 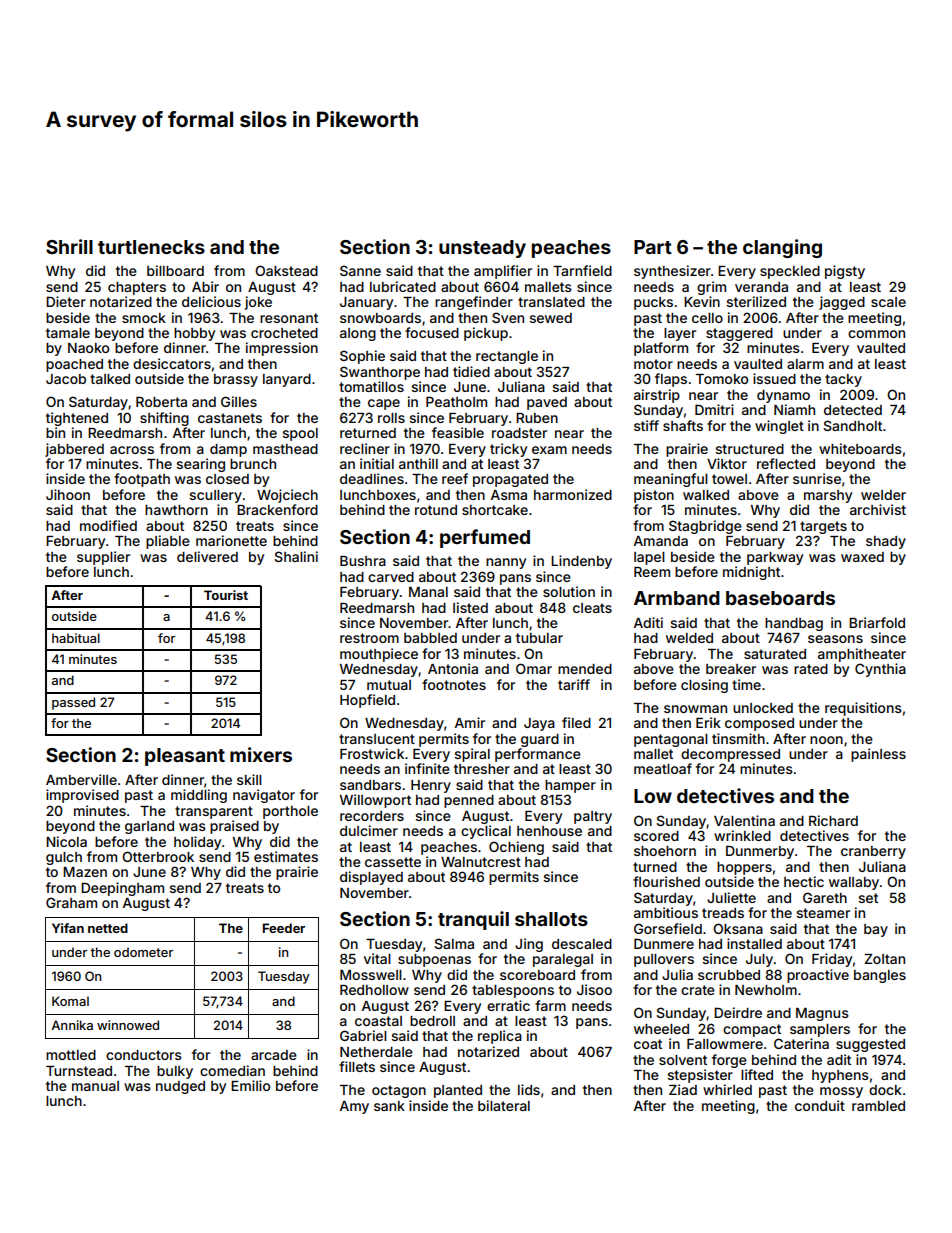 What do you see at coordinates (471, 371) in the document?
I see `tidied` at bounding box center [471, 371].
